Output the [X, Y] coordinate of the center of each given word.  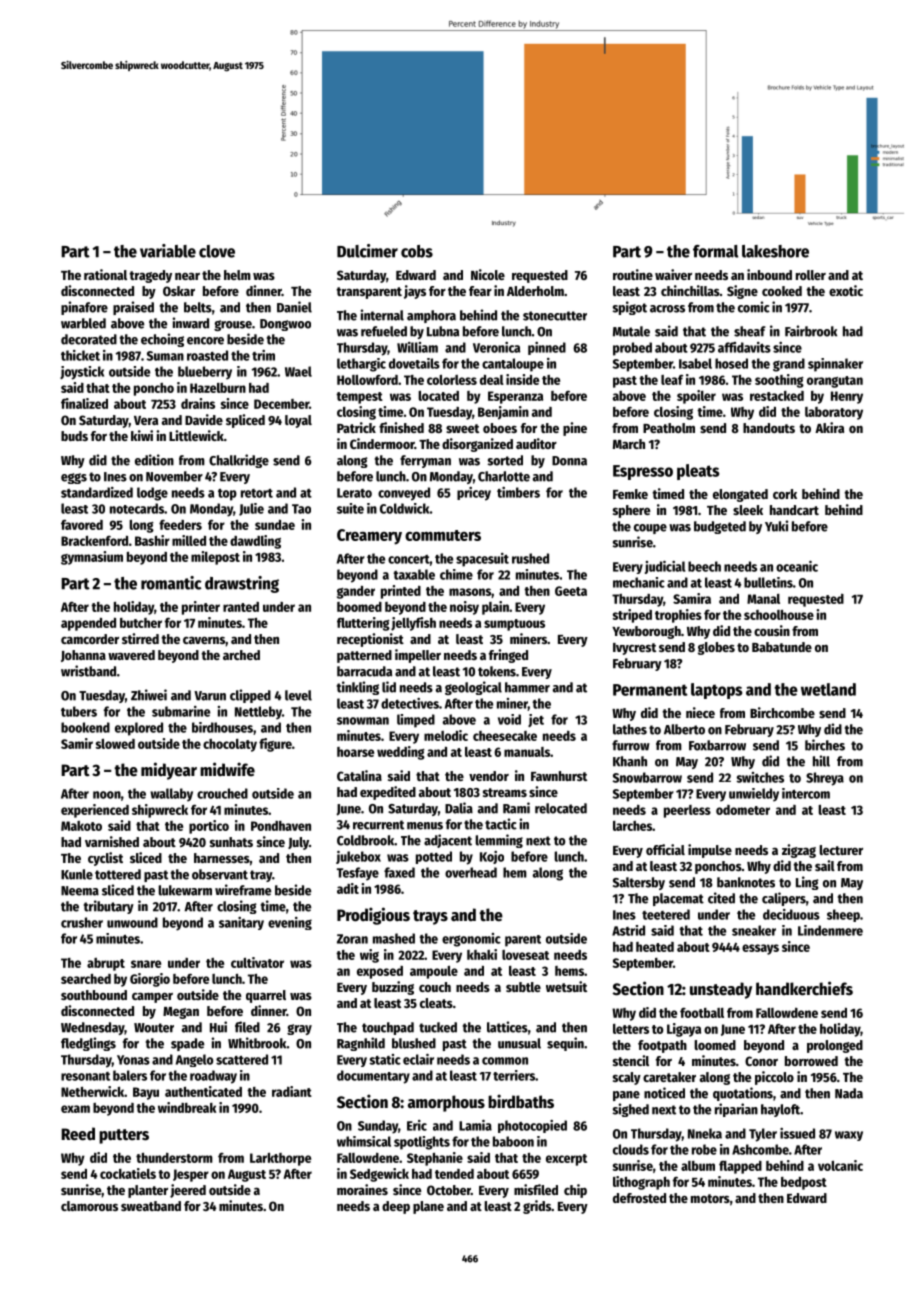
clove [217, 251]
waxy [849, 1136]
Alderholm [535, 291]
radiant [292, 1091]
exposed [380, 972]
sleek [748, 510]
